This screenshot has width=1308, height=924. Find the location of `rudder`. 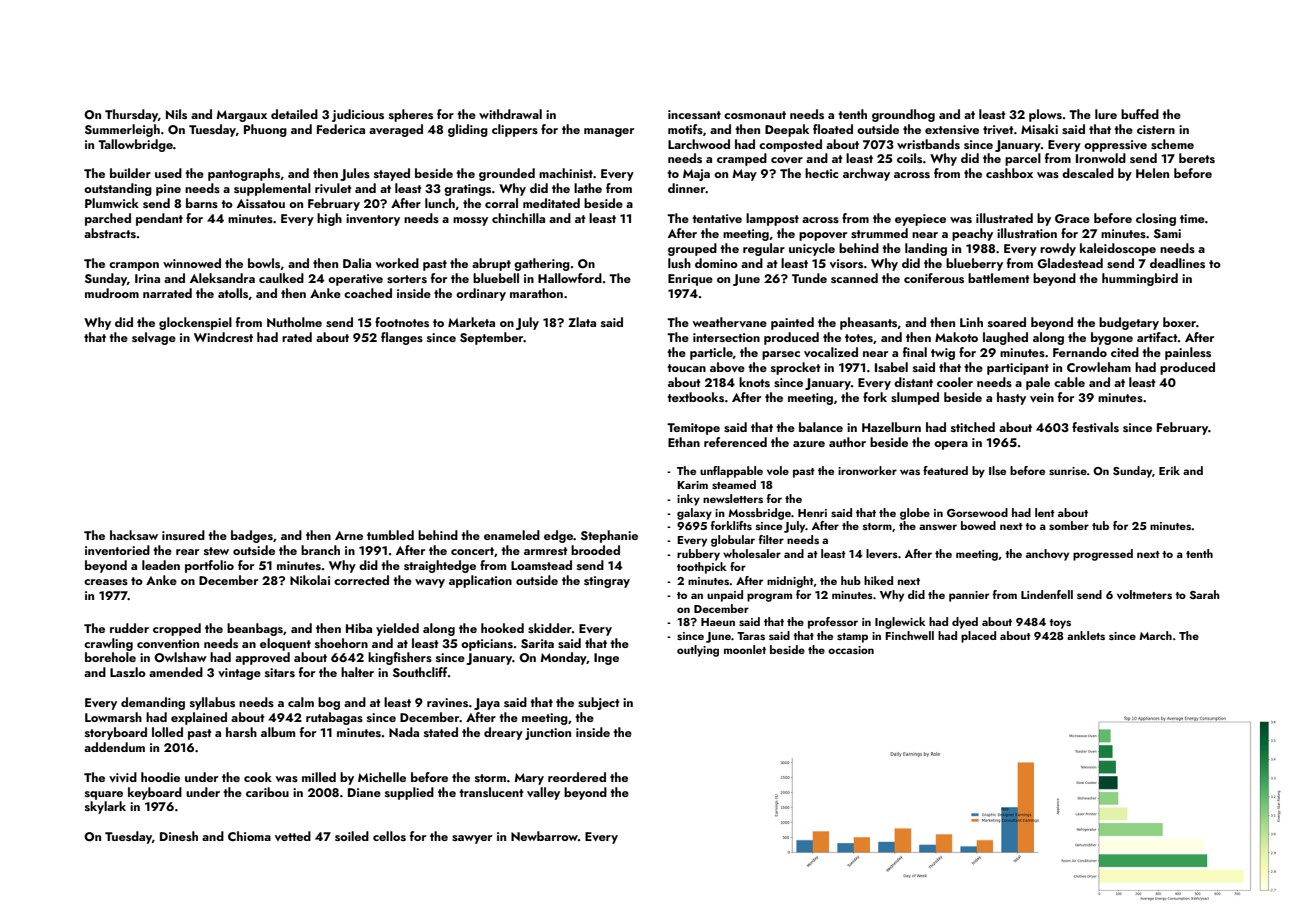

rudder is located at coordinates (129, 628).
